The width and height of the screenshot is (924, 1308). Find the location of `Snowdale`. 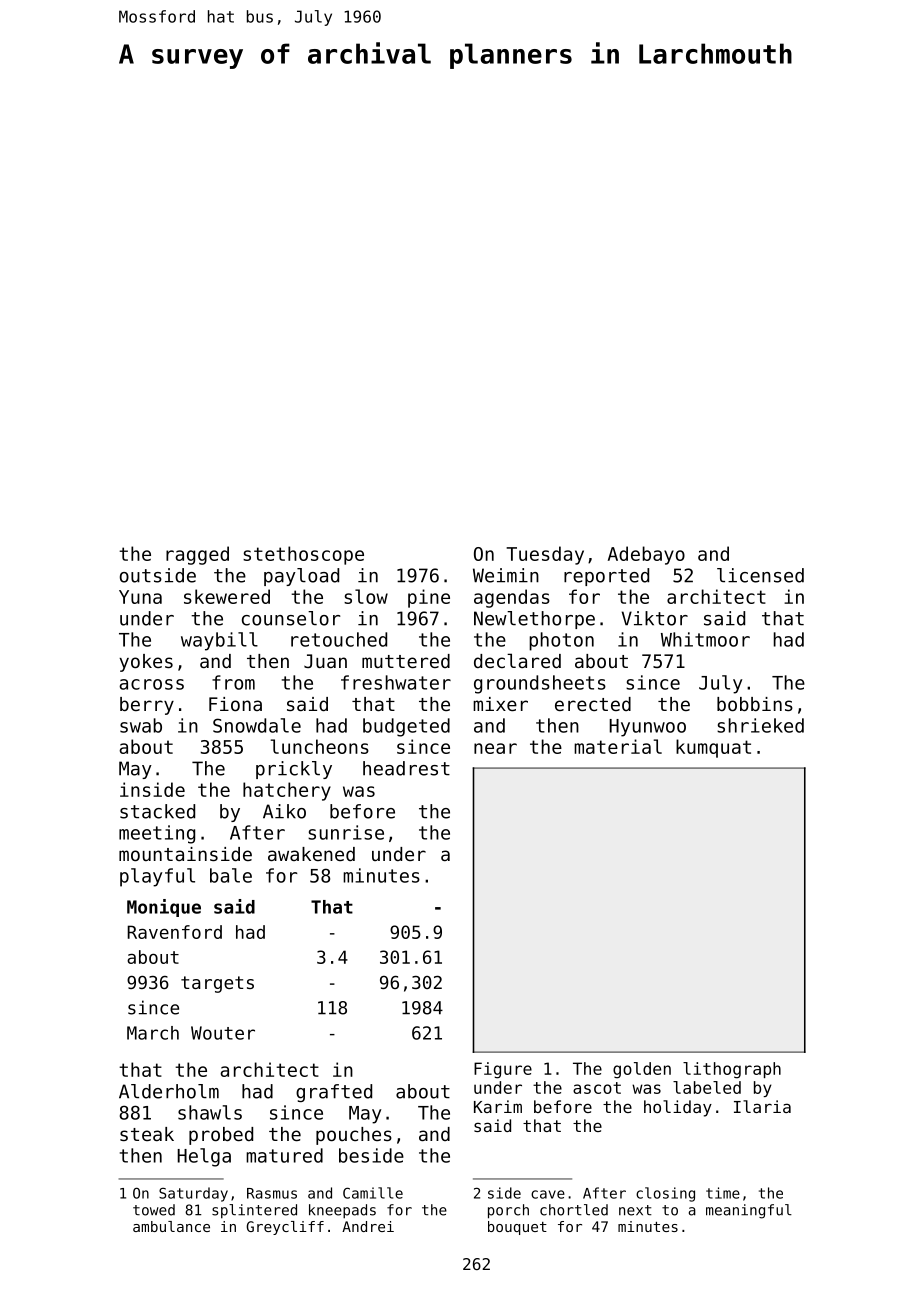

Snowdale is located at coordinates (257, 725).
